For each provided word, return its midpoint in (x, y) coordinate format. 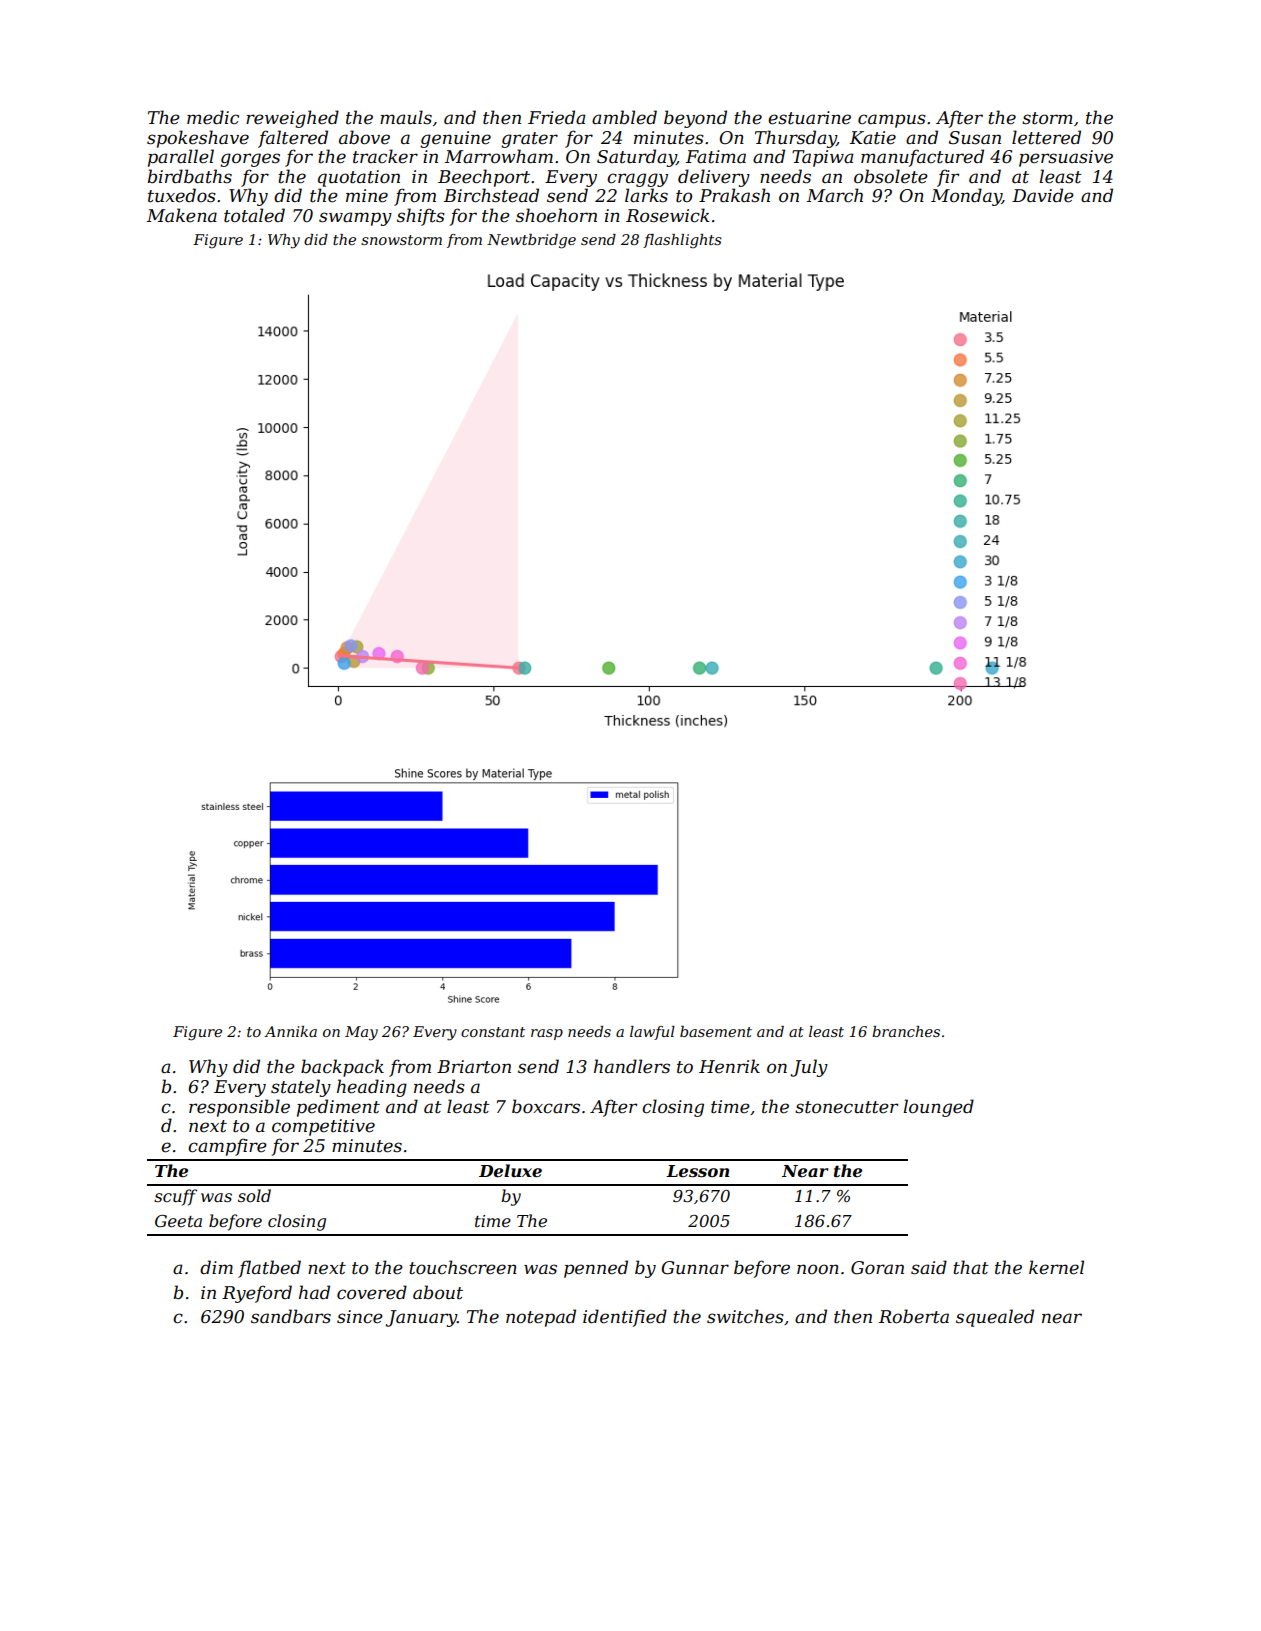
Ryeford (257, 1294)
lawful (652, 1033)
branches (906, 1031)
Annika (290, 1031)
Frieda (556, 117)
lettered (1046, 137)
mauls (406, 117)
